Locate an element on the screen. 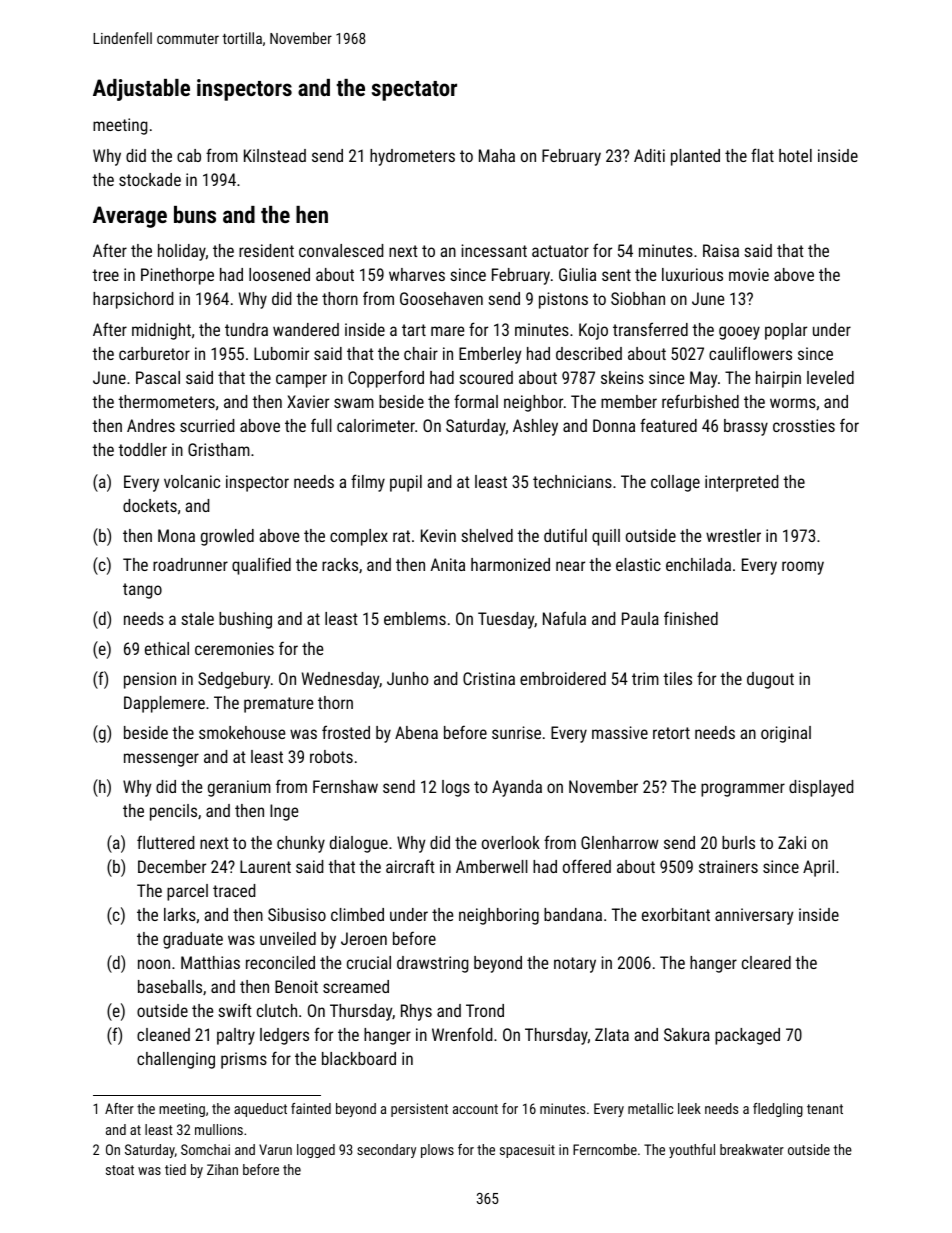 This screenshot has width=952, height=1233. spectator is located at coordinates (414, 91).
